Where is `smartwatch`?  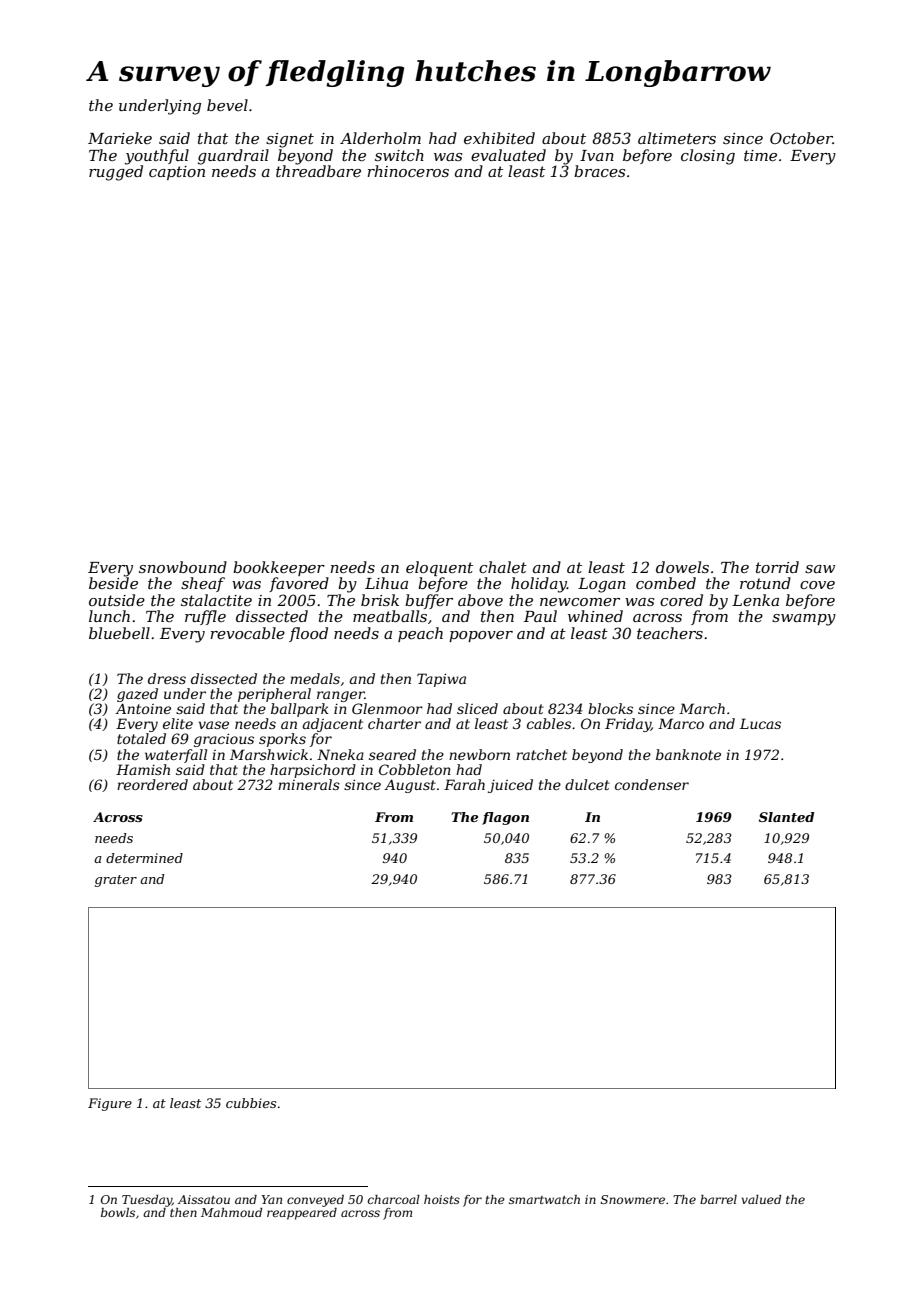 smartwatch is located at coordinates (544, 1199).
